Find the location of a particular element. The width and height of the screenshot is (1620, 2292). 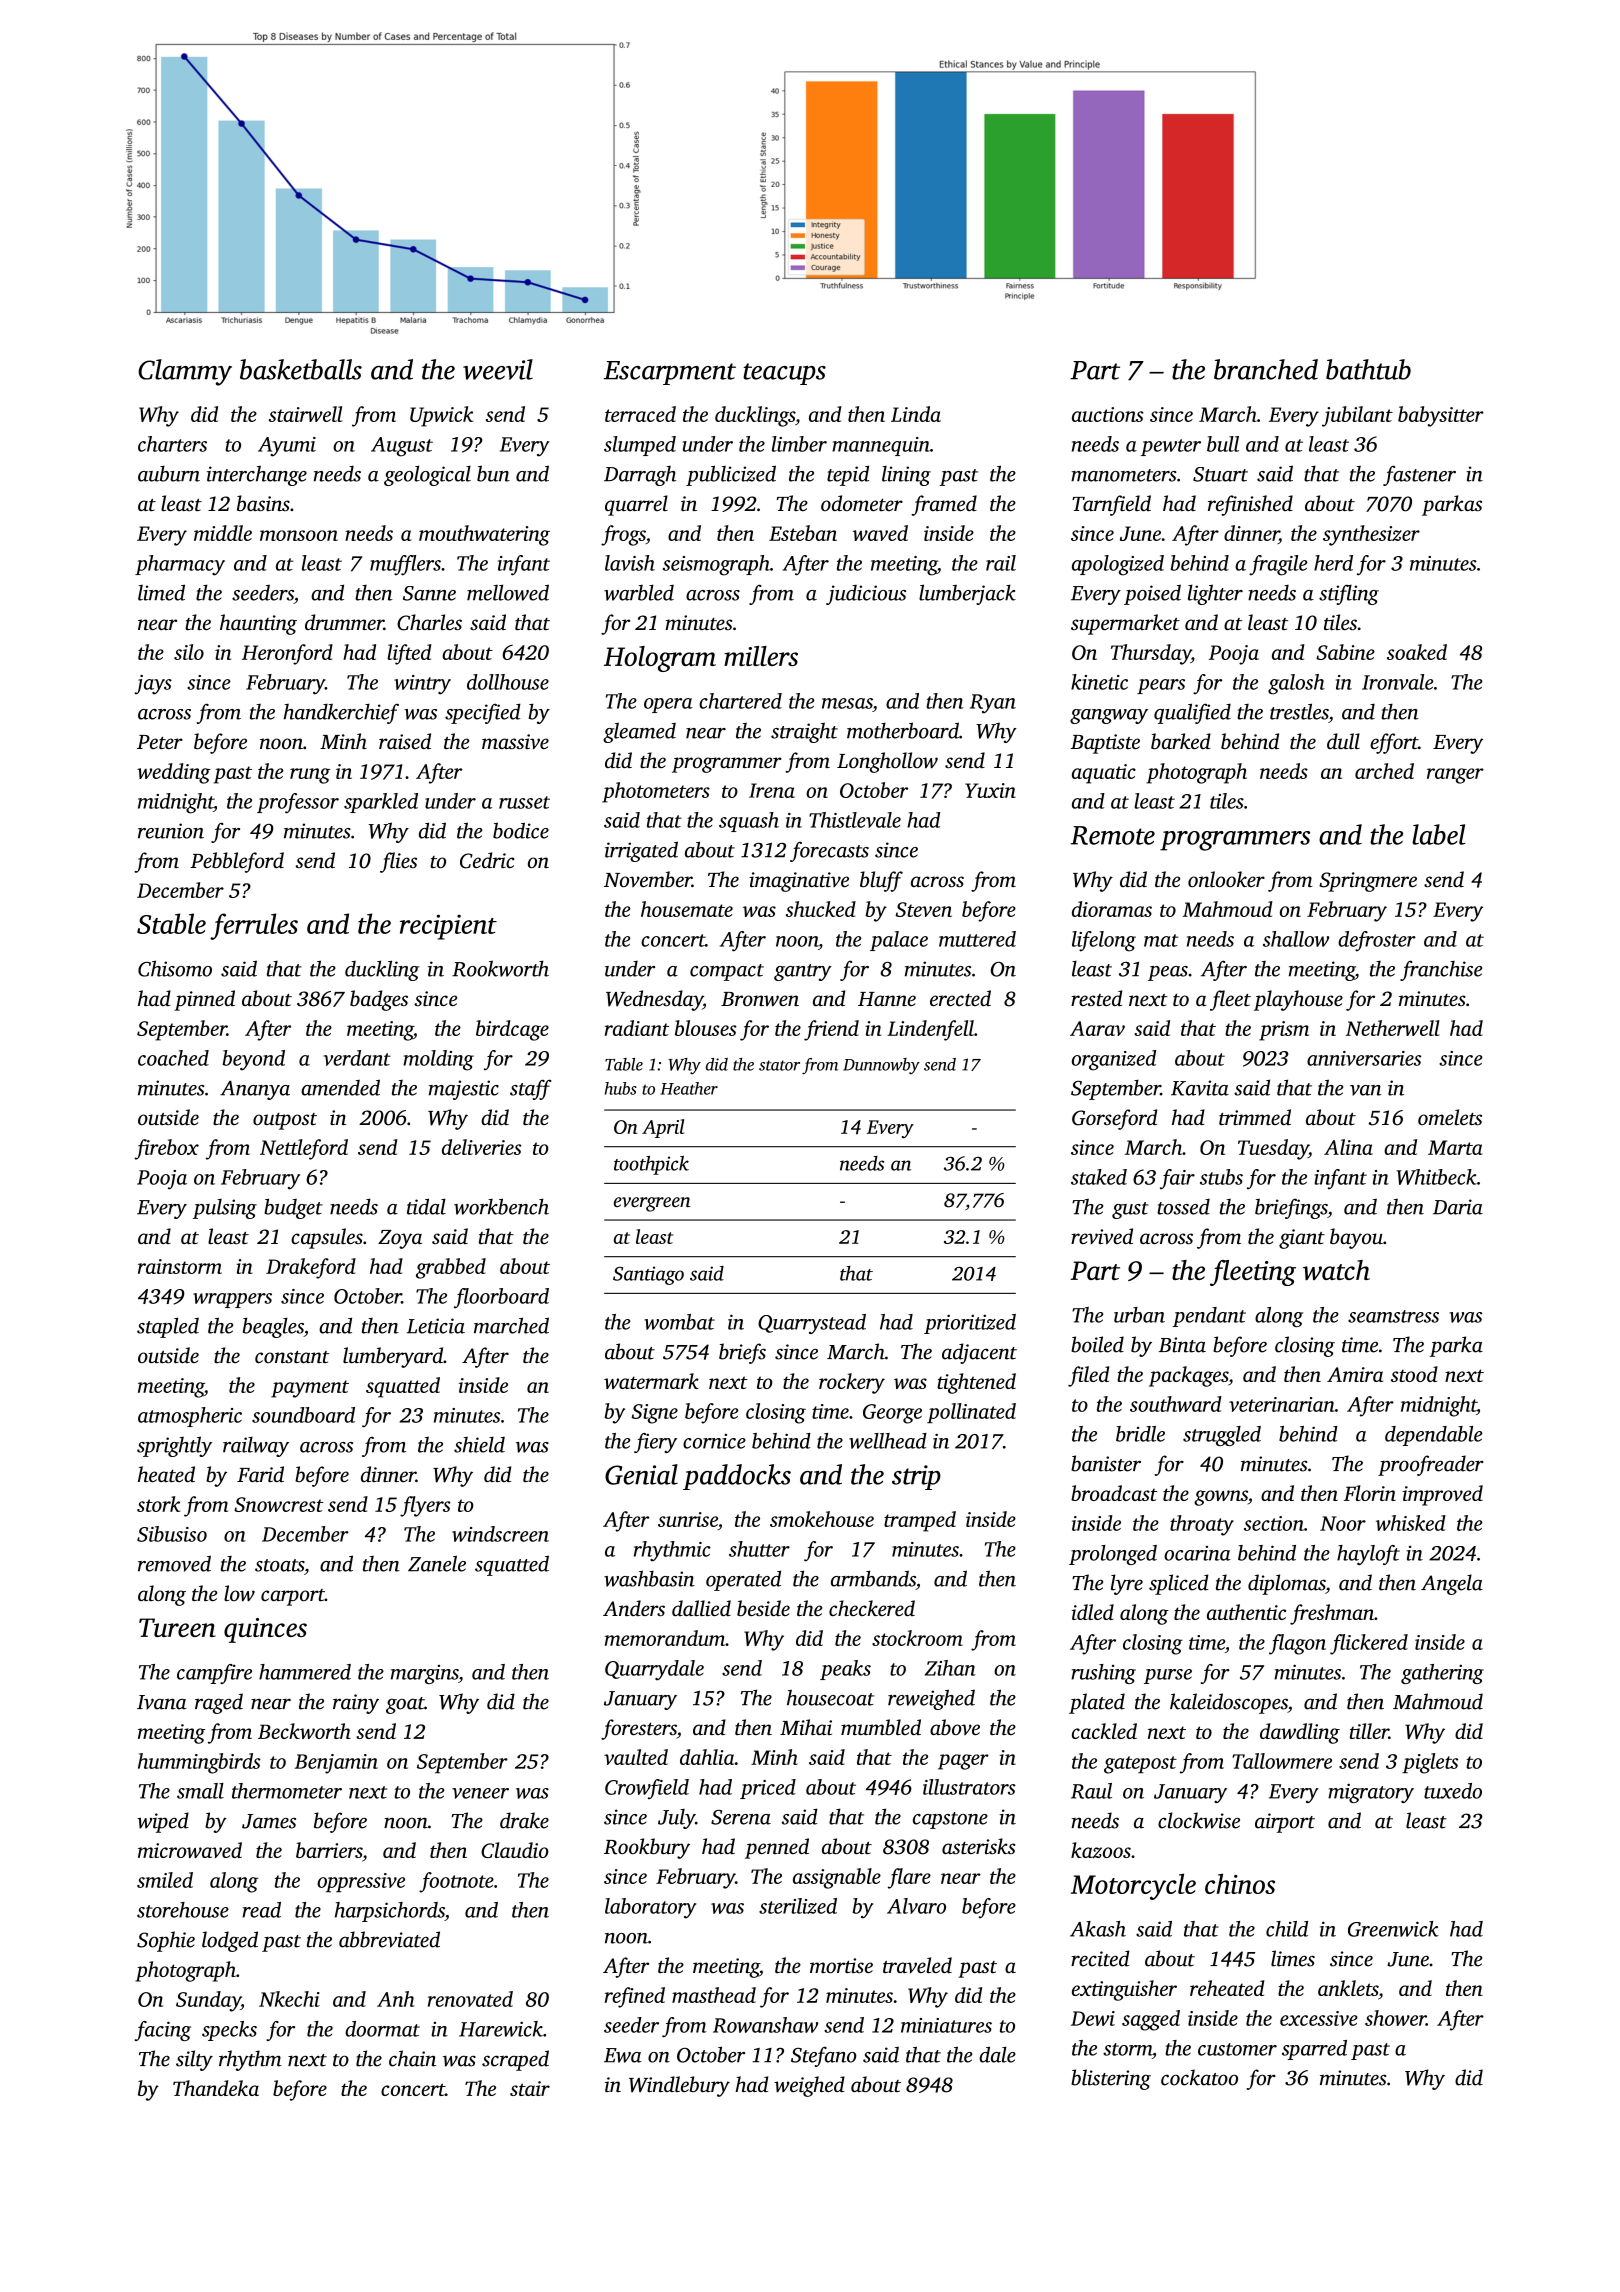

defroster is located at coordinates (1377, 941).
